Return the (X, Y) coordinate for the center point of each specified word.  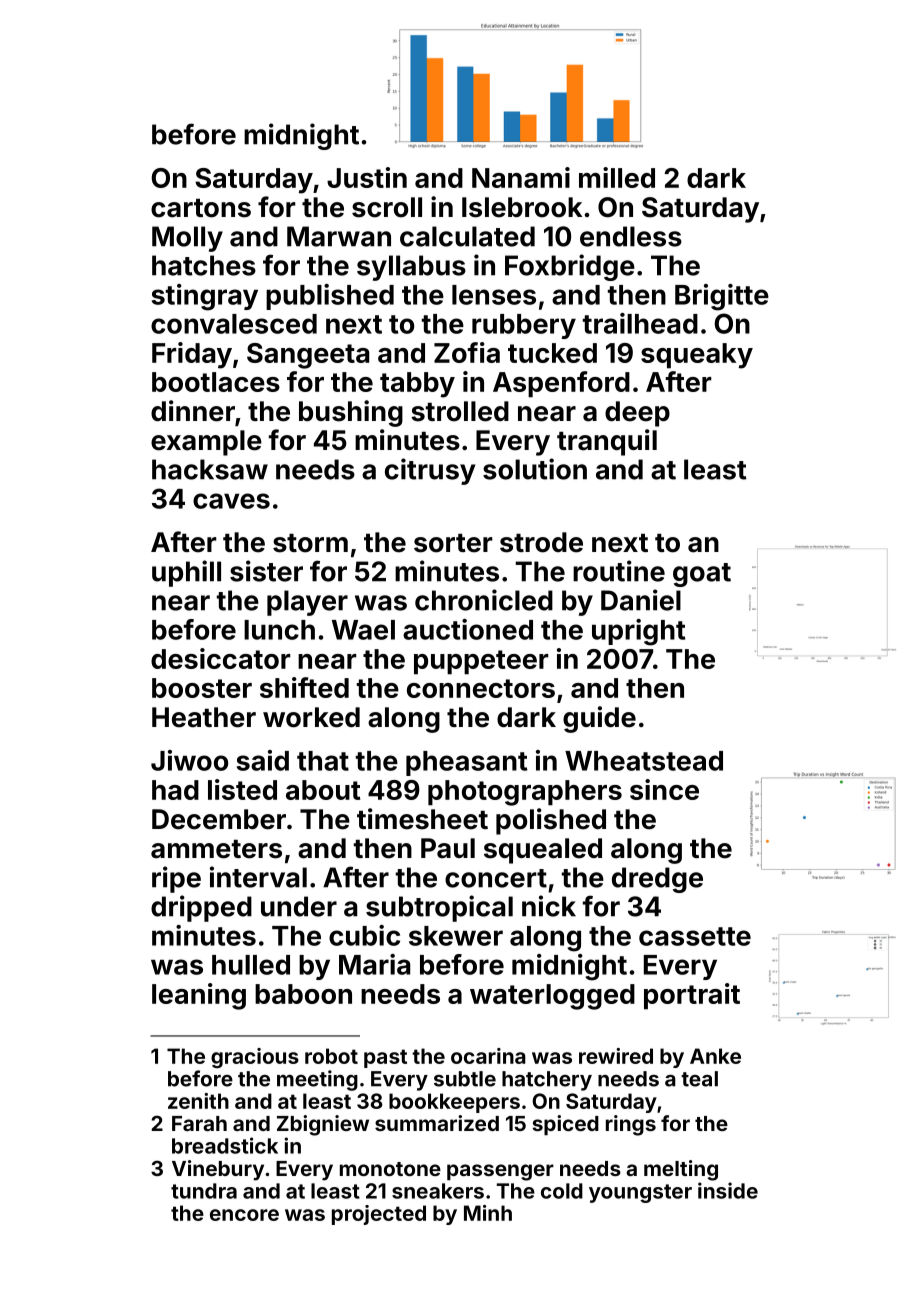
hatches (204, 265)
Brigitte (722, 297)
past (385, 1058)
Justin (367, 177)
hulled (251, 965)
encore (244, 1215)
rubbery (524, 326)
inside (728, 1190)
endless (631, 236)
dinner (193, 411)
